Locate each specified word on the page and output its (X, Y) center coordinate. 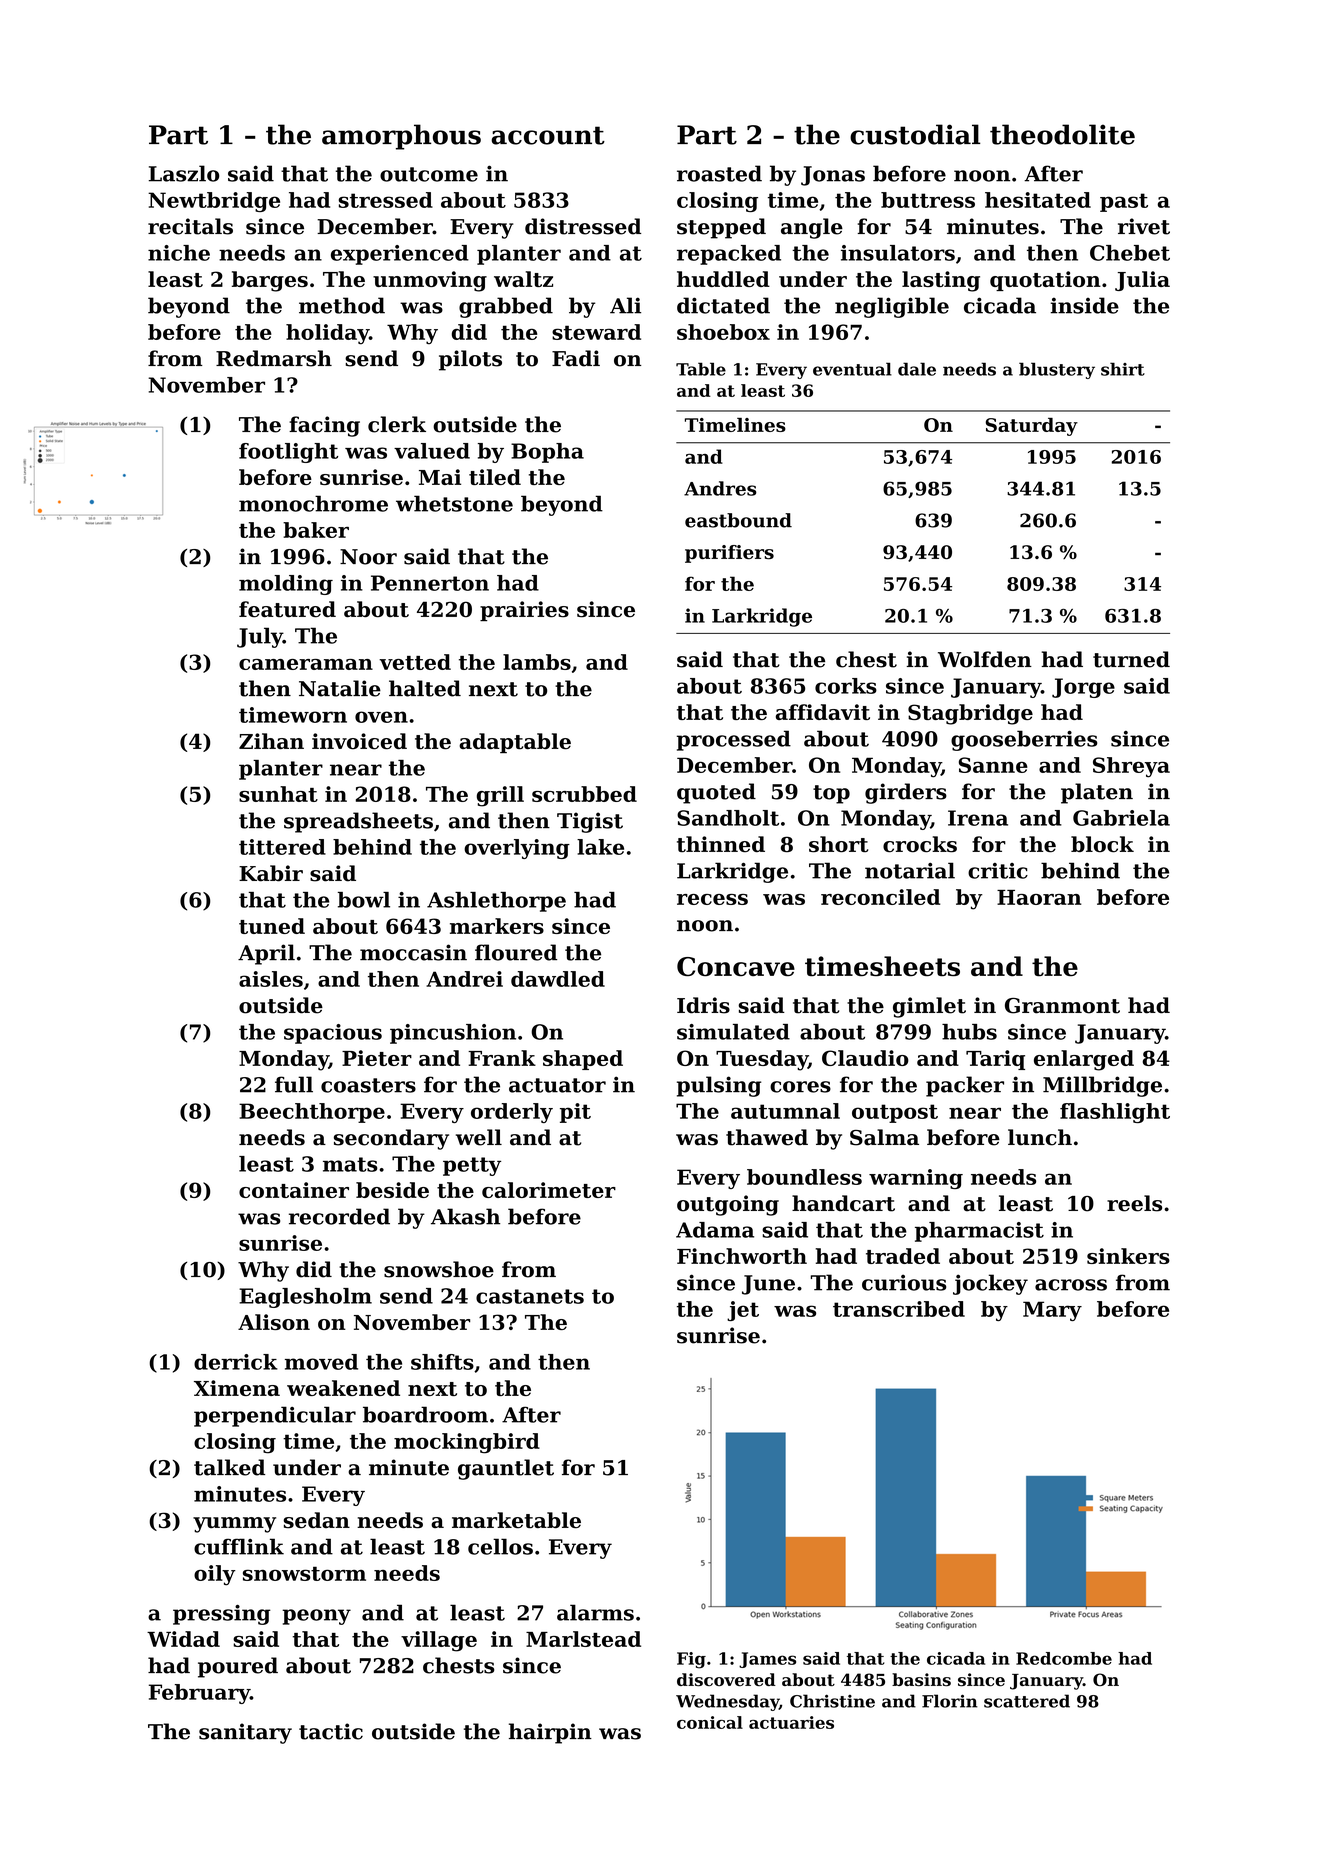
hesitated (1038, 200)
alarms (595, 1612)
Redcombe (1064, 1658)
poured (238, 1667)
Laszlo (184, 173)
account (548, 135)
